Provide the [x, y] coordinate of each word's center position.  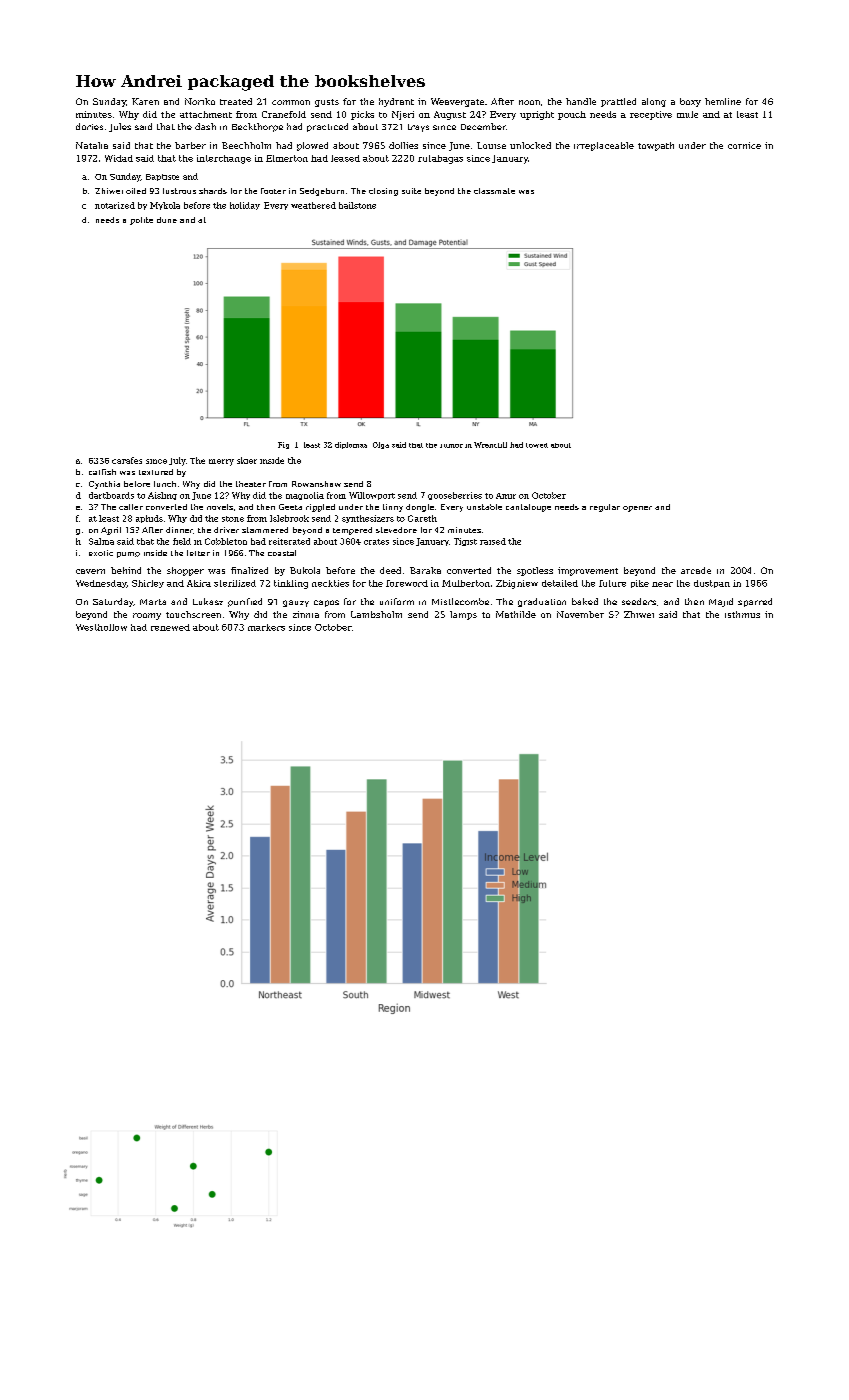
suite [411, 191]
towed [537, 445]
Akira [199, 583]
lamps [463, 615]
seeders [639, 601]
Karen [145, 101]
